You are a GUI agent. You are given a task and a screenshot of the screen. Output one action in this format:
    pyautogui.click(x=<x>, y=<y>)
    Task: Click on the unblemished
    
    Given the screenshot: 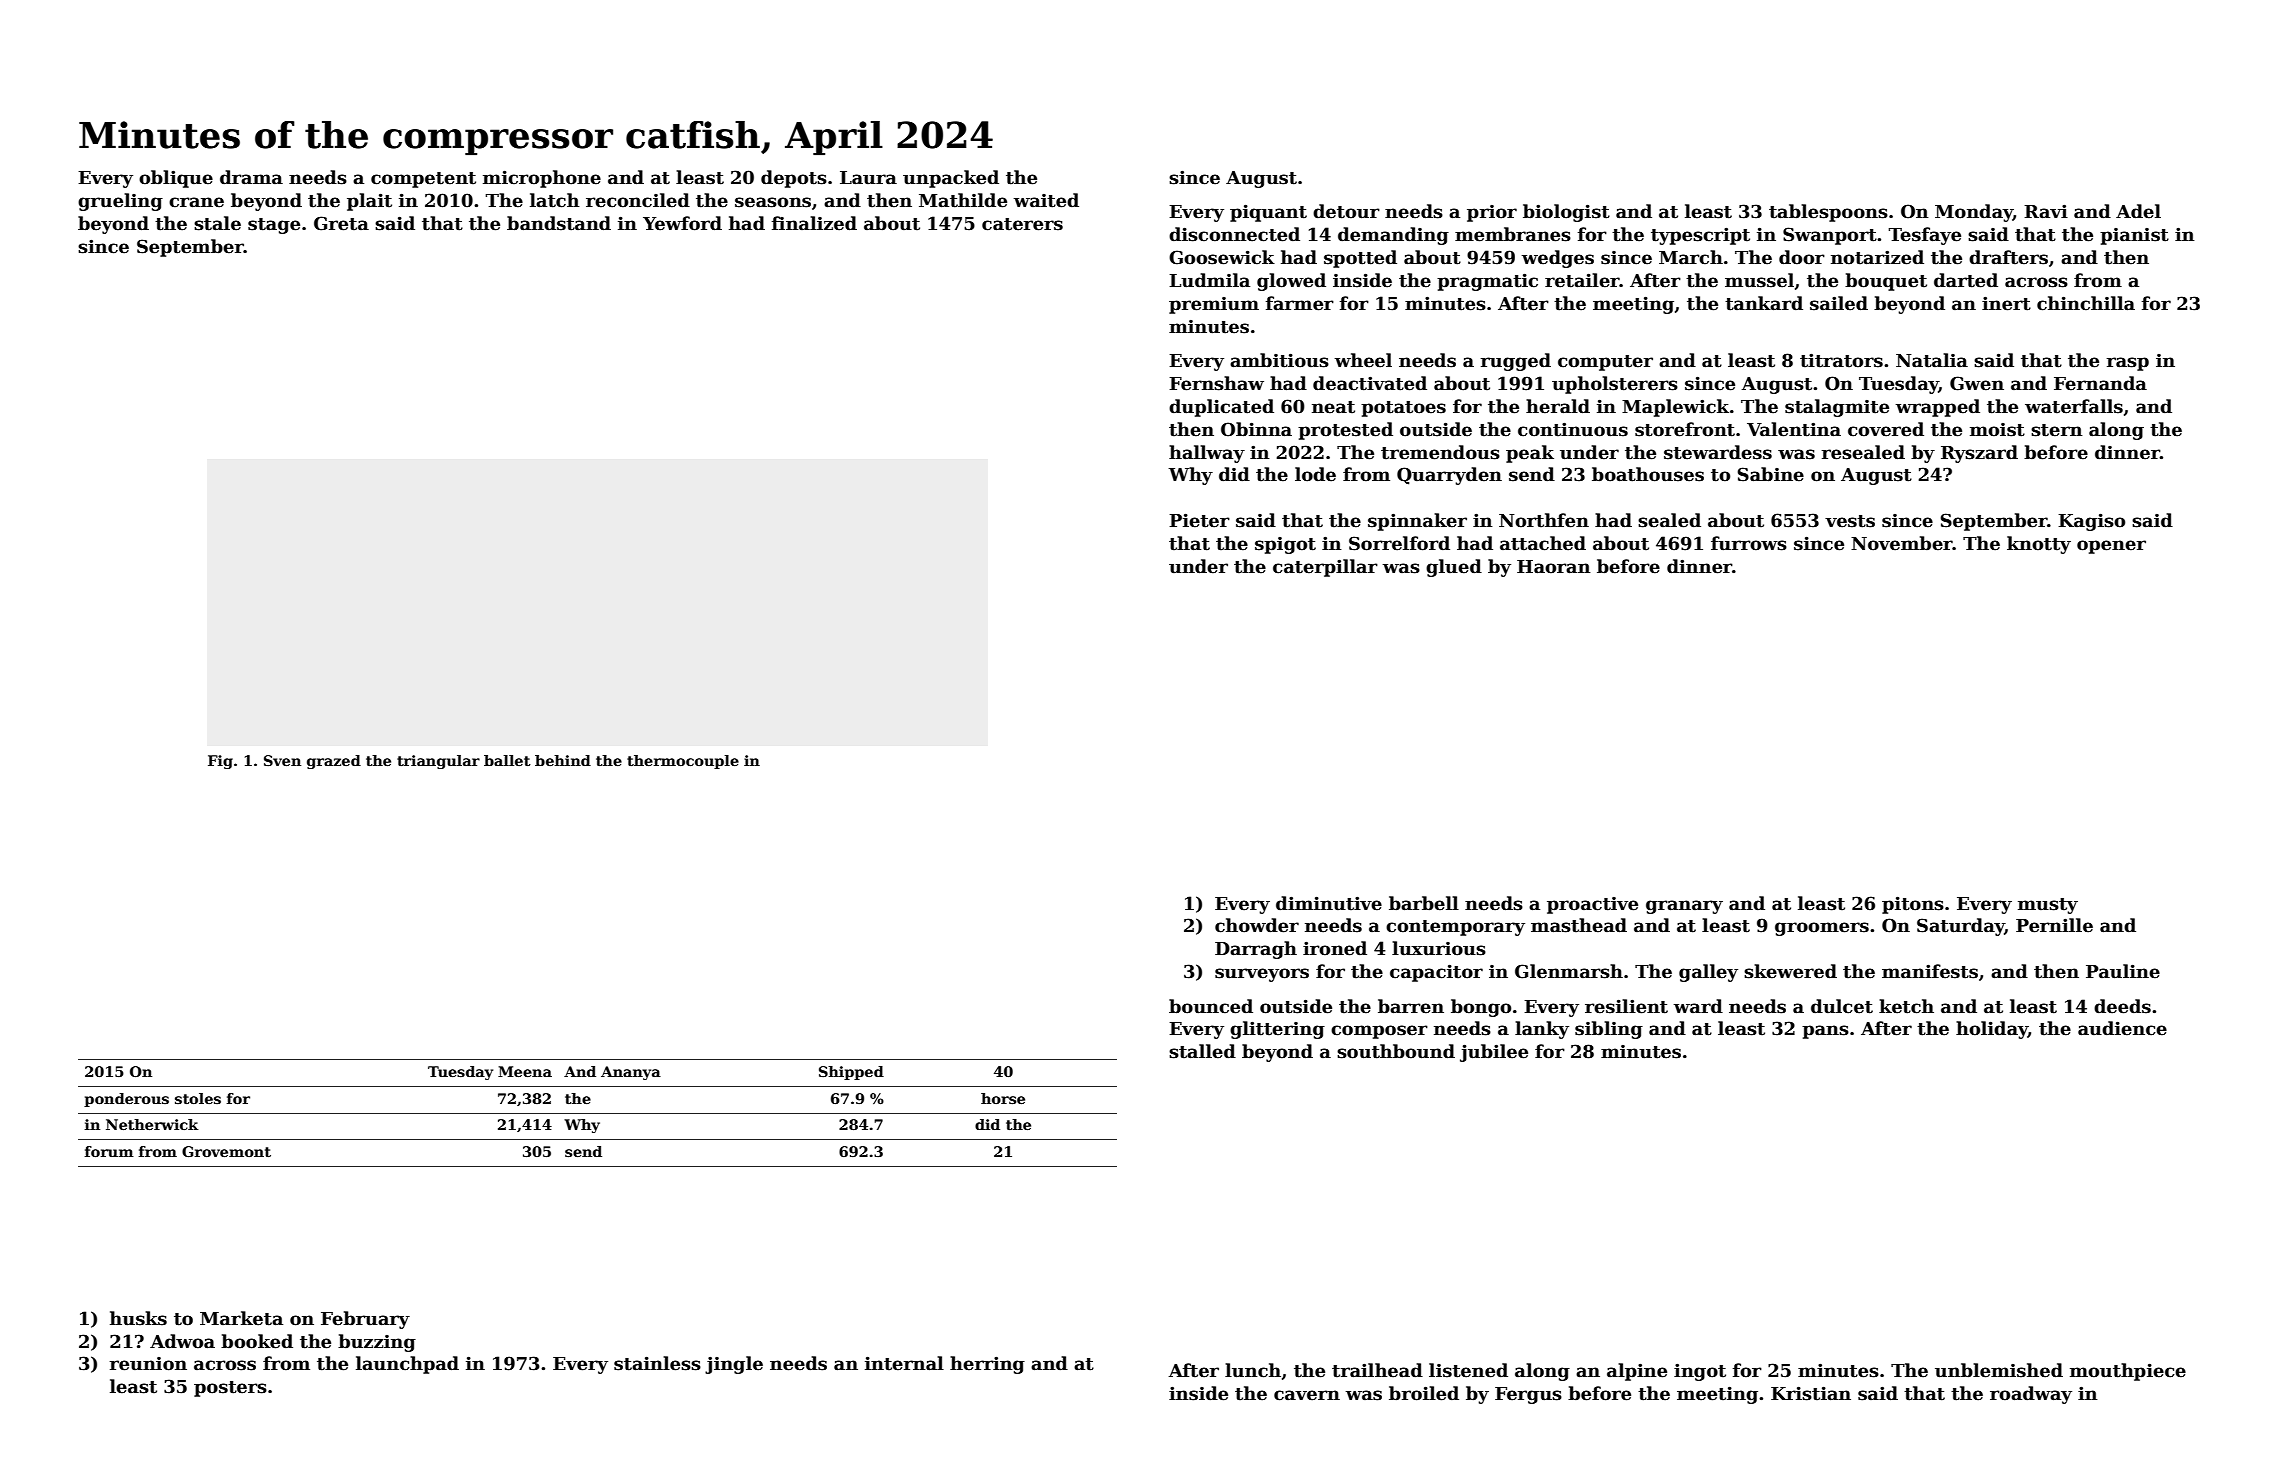 What is the action you would take?
    pyautogui.click(x=1999, y=1370)
